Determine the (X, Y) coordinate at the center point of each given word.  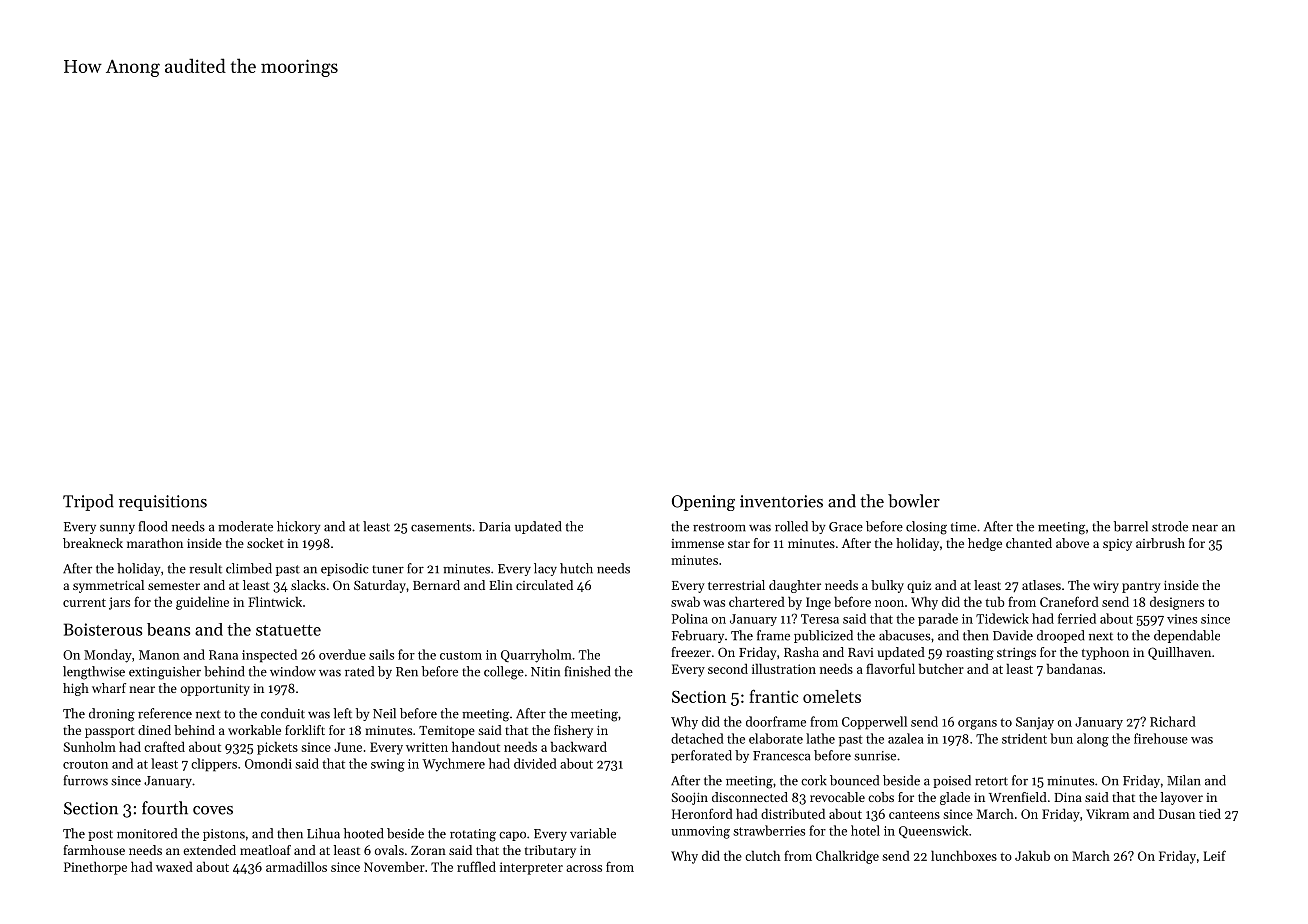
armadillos (296, 866)
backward (579, 746)
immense (697, 543)
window (293, 671)
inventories (781, 501)
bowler (914, 501)
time (963, 527)
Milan (1184, 780)
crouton (85, 765)
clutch (762, 855)
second (728, 669)
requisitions (163, 503)
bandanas (1074, 668)
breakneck (93, 543)
